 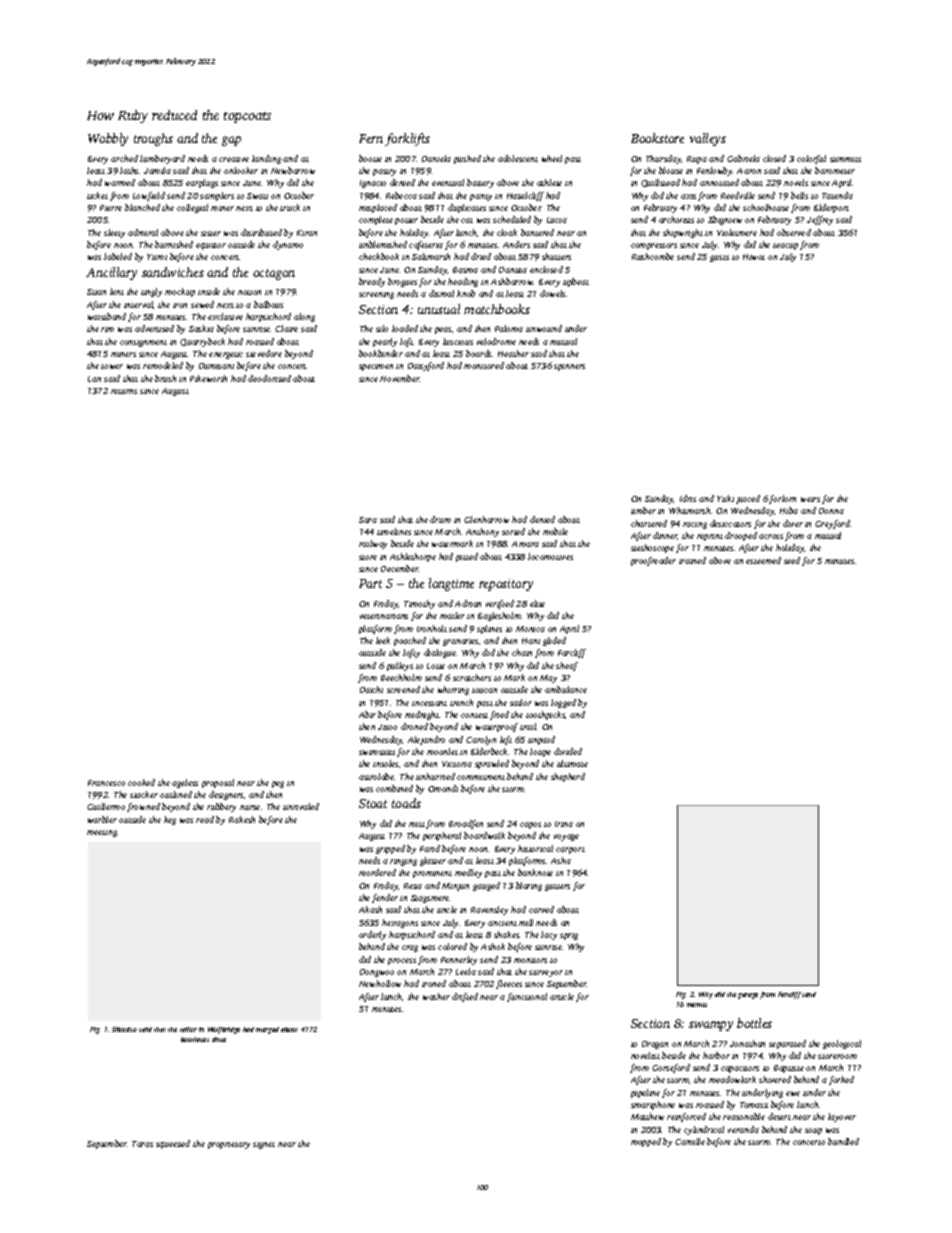 What do you see at coordinates (792, 560) in the screenshot?
I see `seed` at bounding box center [792, 560].
